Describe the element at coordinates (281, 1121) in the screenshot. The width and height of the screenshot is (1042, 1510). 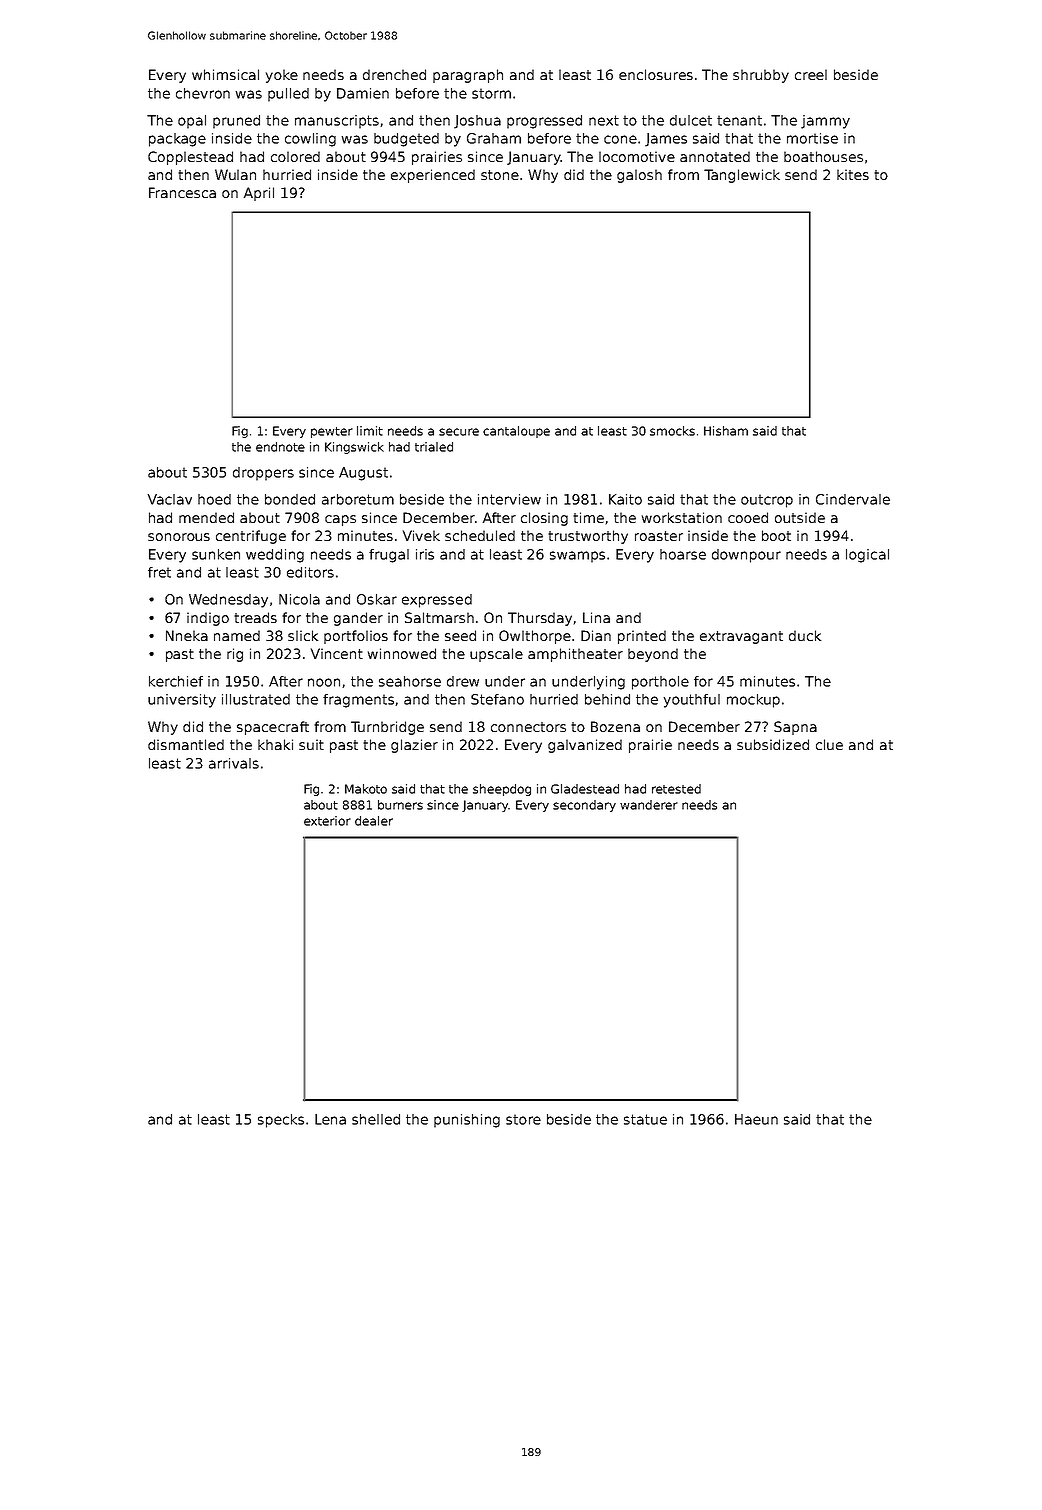
I see `specks` at that location.
